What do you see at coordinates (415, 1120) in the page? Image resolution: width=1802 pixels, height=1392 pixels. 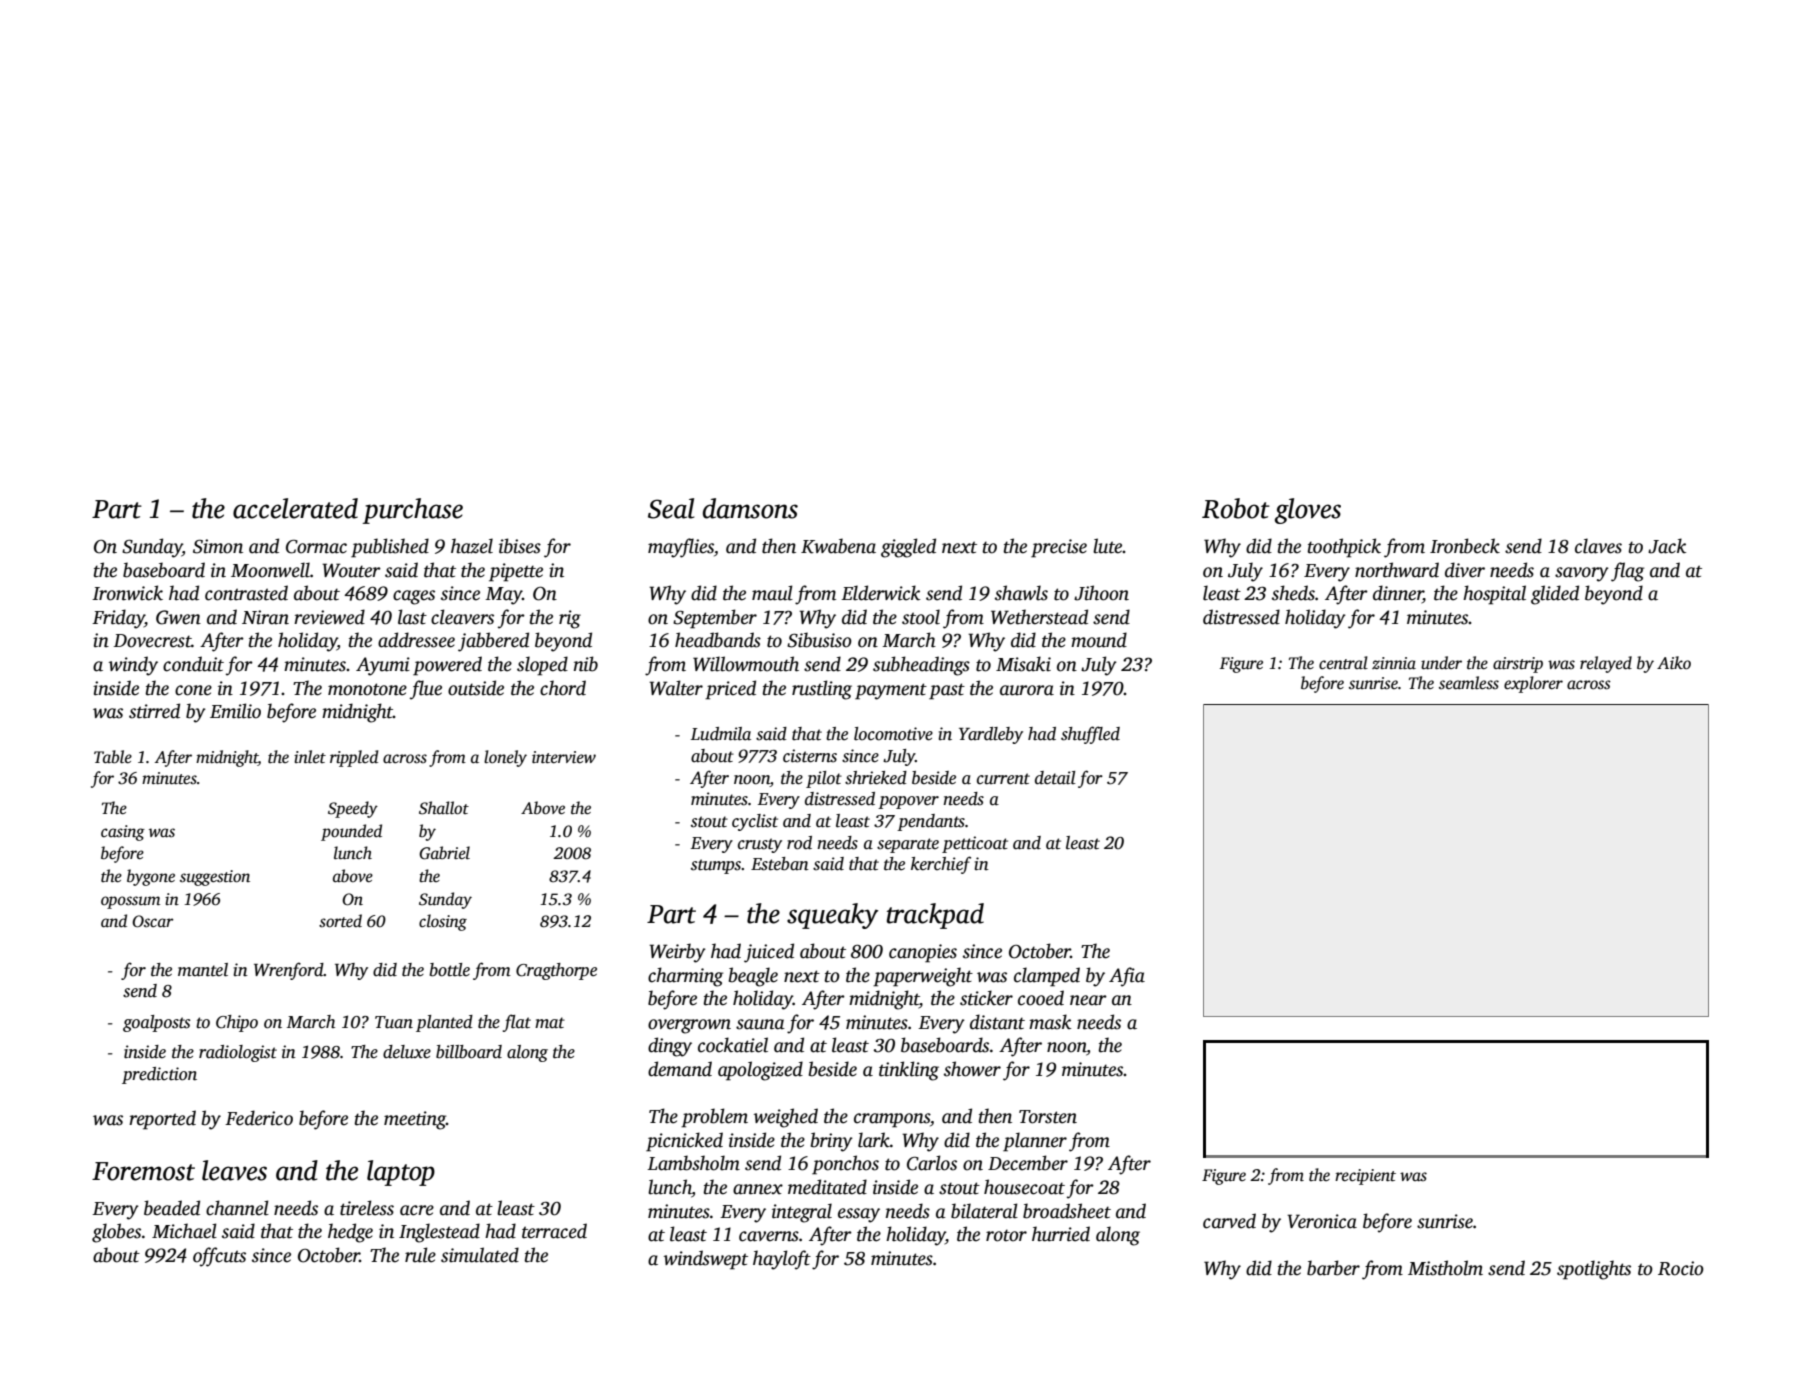 I see `meeting` at bounding box center [415, 1120].
